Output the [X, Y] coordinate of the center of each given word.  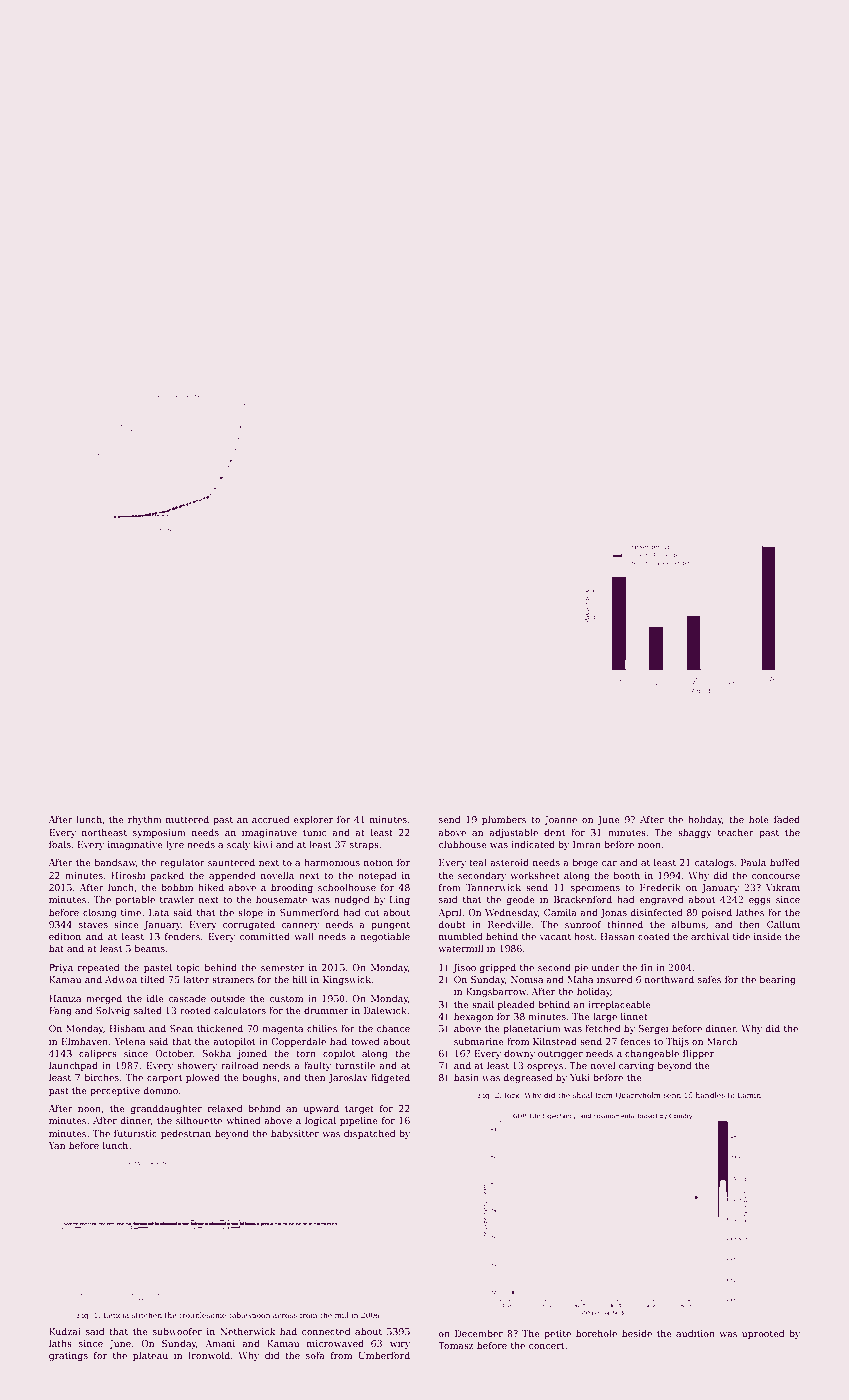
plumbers [504, 820]
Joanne [560, 820]
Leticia [116, 1315]
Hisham [127, 1028]
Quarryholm [638, 1096]
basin [466, 1077]
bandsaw [115, 863]
